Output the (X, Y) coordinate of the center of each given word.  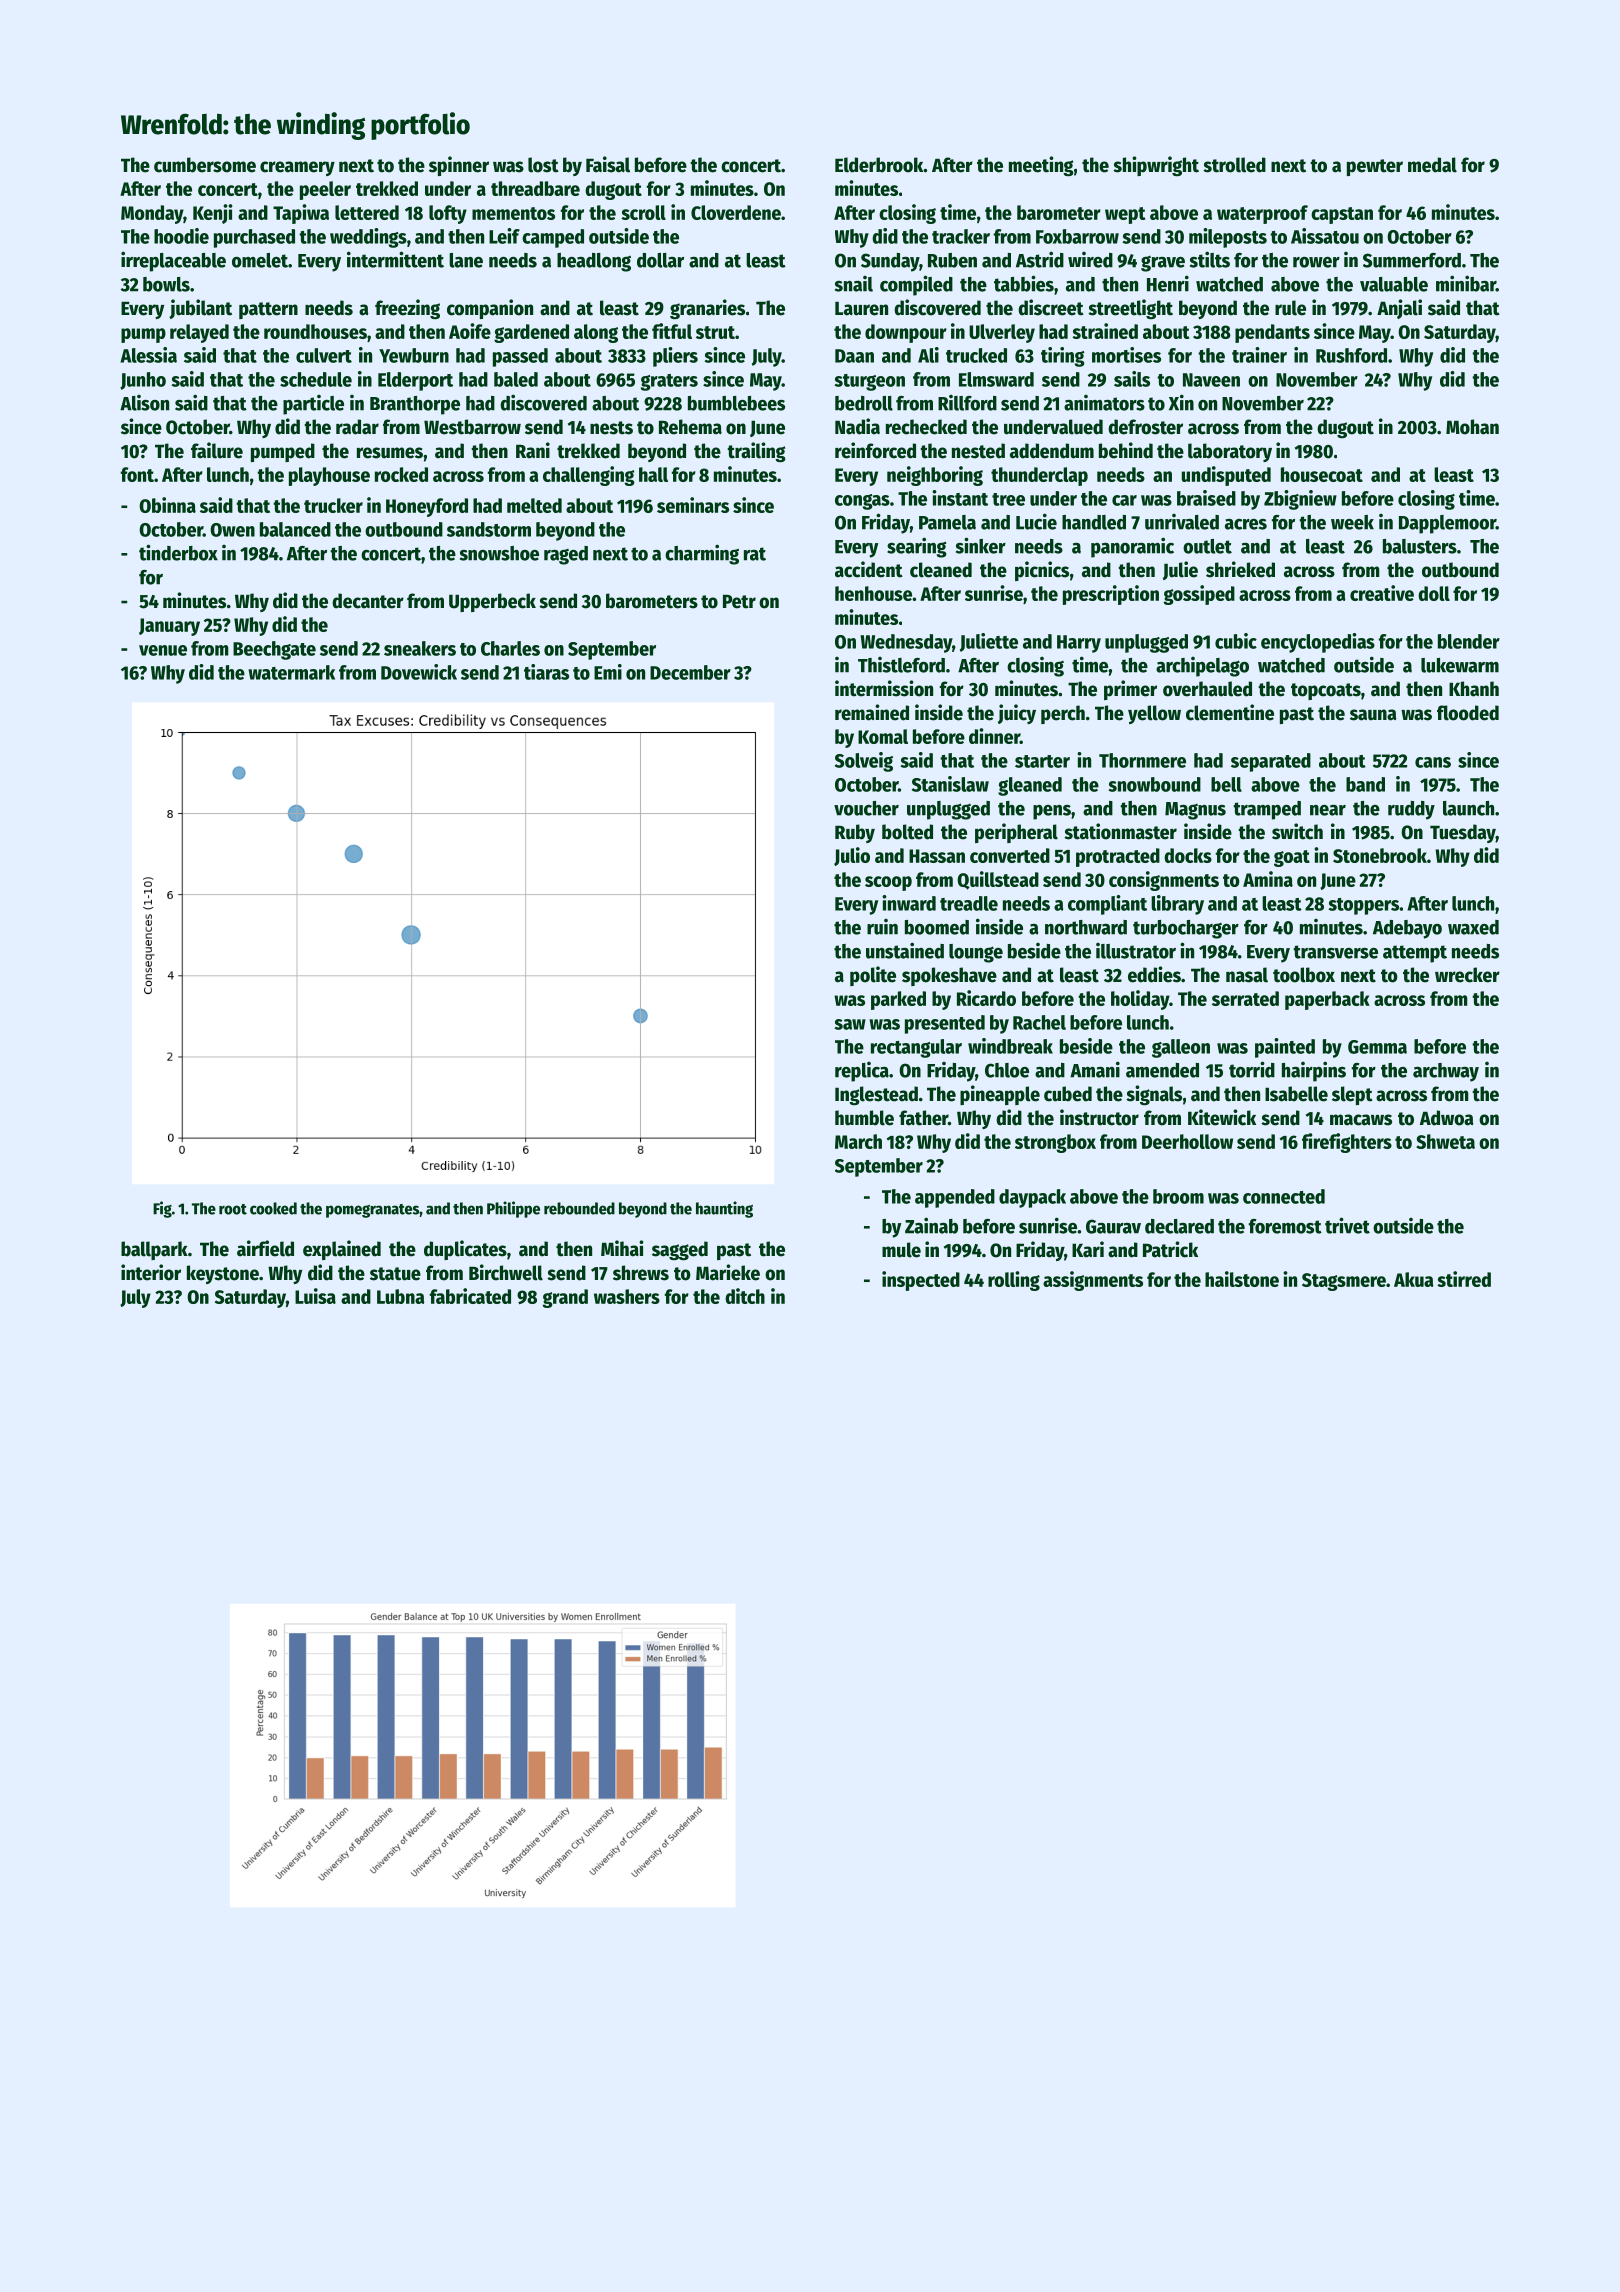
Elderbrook (879, 165)
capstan (1342, 215)
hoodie (181, 236)
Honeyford (427, 507)
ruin (882, 927)
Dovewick (419, 672)
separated (1271, 762)
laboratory (1230, 452)
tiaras (546, 672)
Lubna (400, 1296)
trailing (756, 452)
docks (1188, 855)
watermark (291, 672)
